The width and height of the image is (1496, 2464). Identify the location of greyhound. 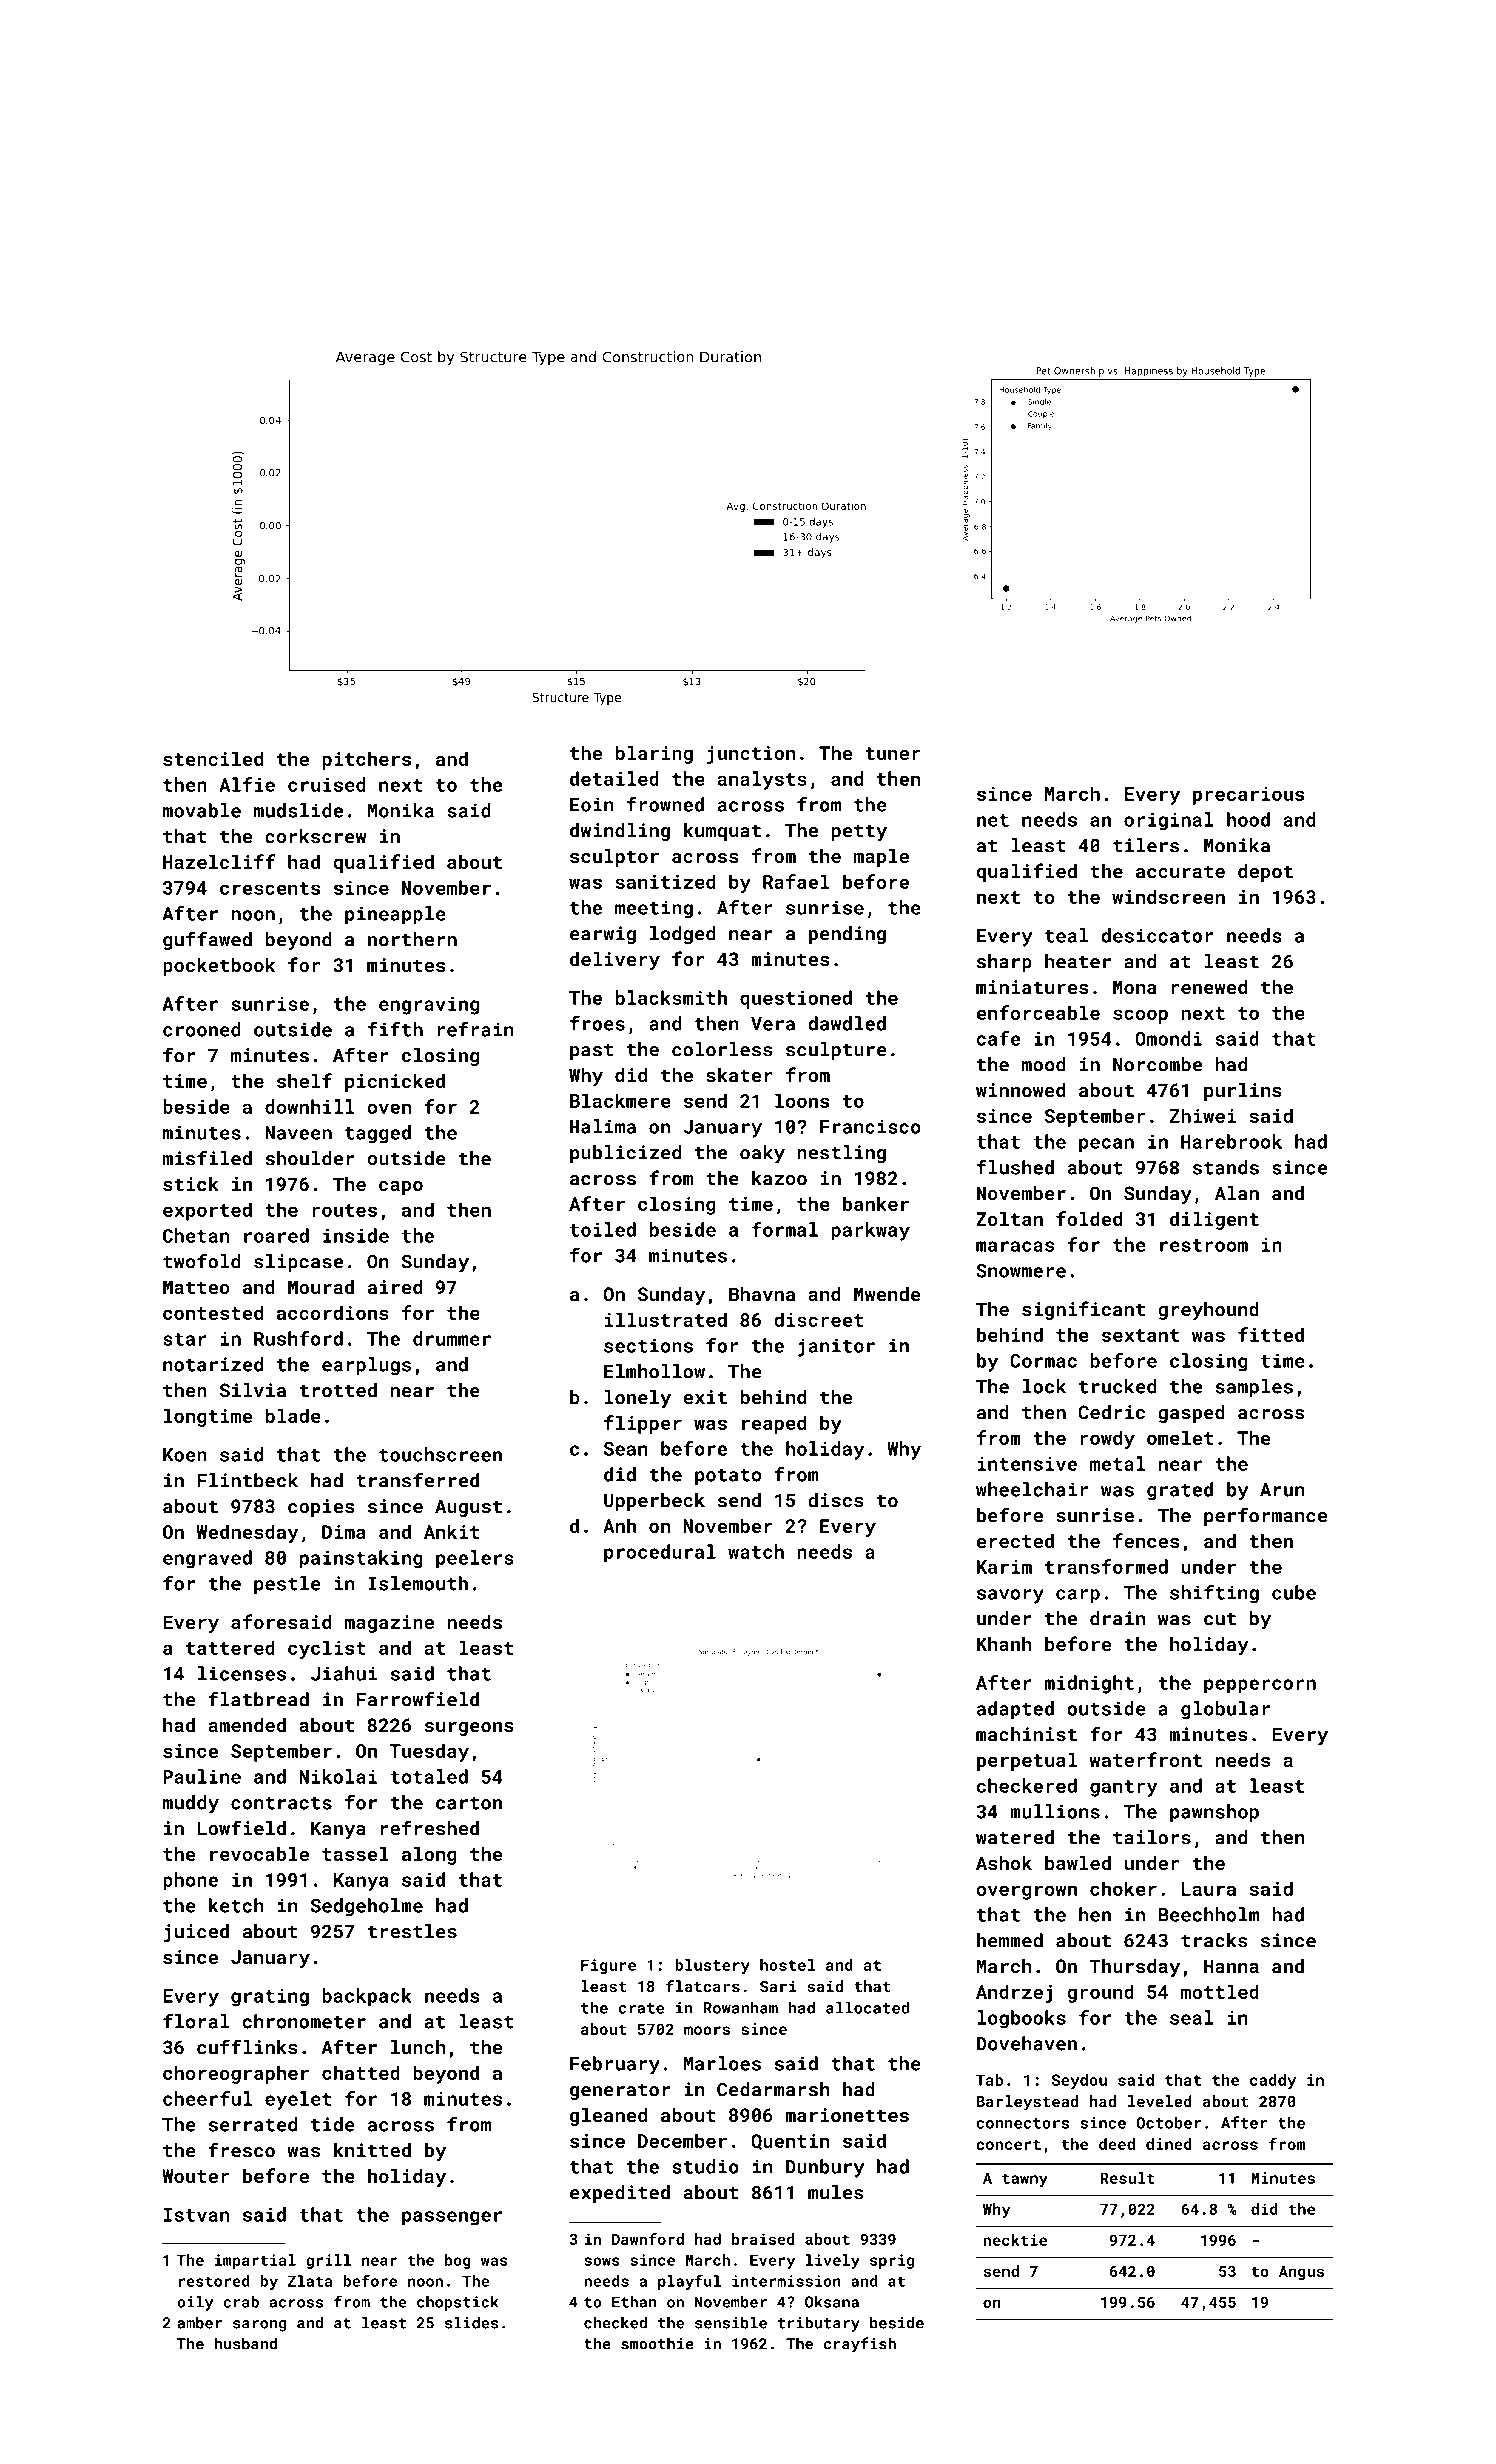
(1208, 1311).
